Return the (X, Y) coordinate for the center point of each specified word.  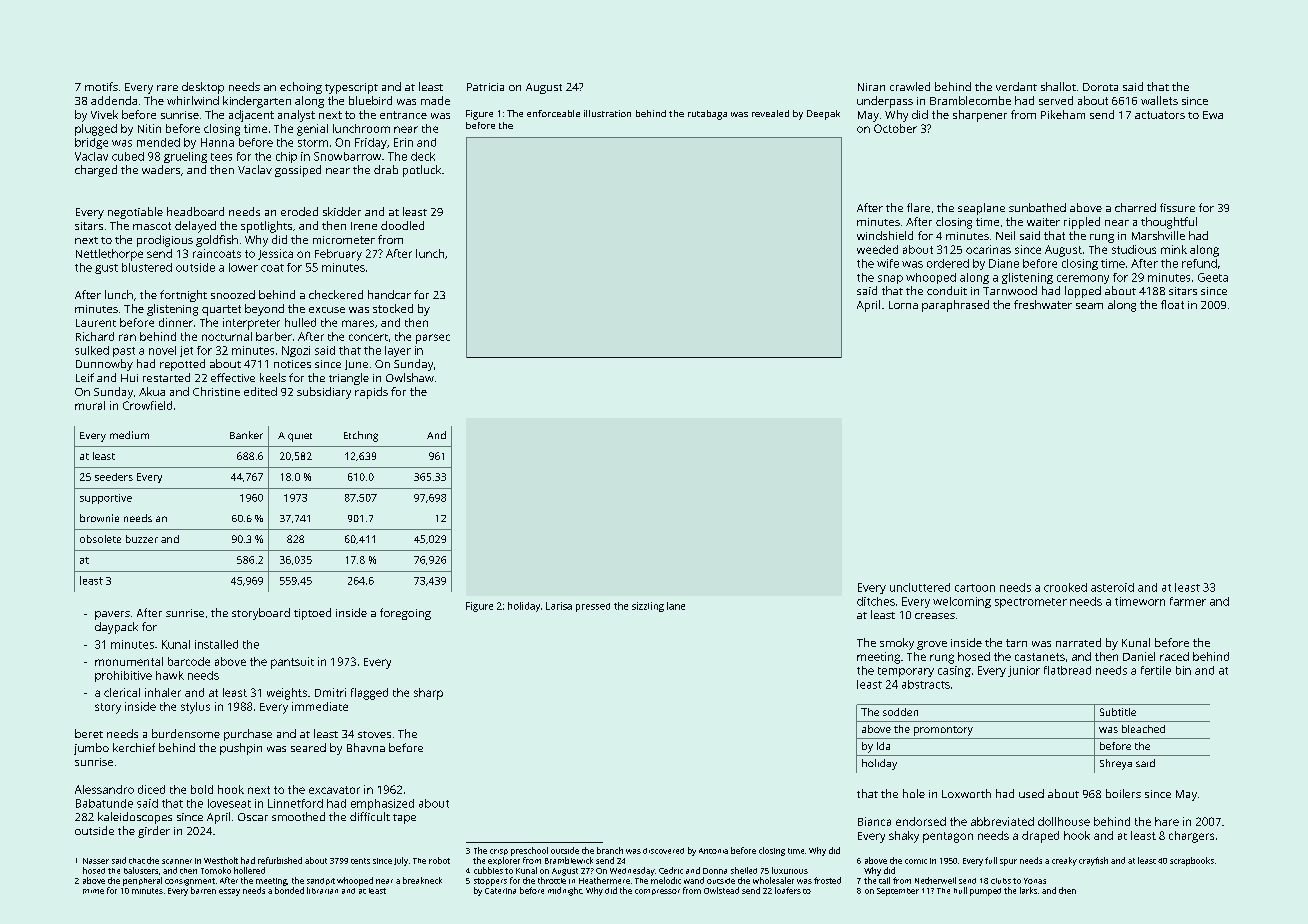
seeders (114, 477)
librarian (322, 890)
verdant (1016, 86)
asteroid (1112, 587)
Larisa (559, 606)
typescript (351, 88)
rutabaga (707, 115)
